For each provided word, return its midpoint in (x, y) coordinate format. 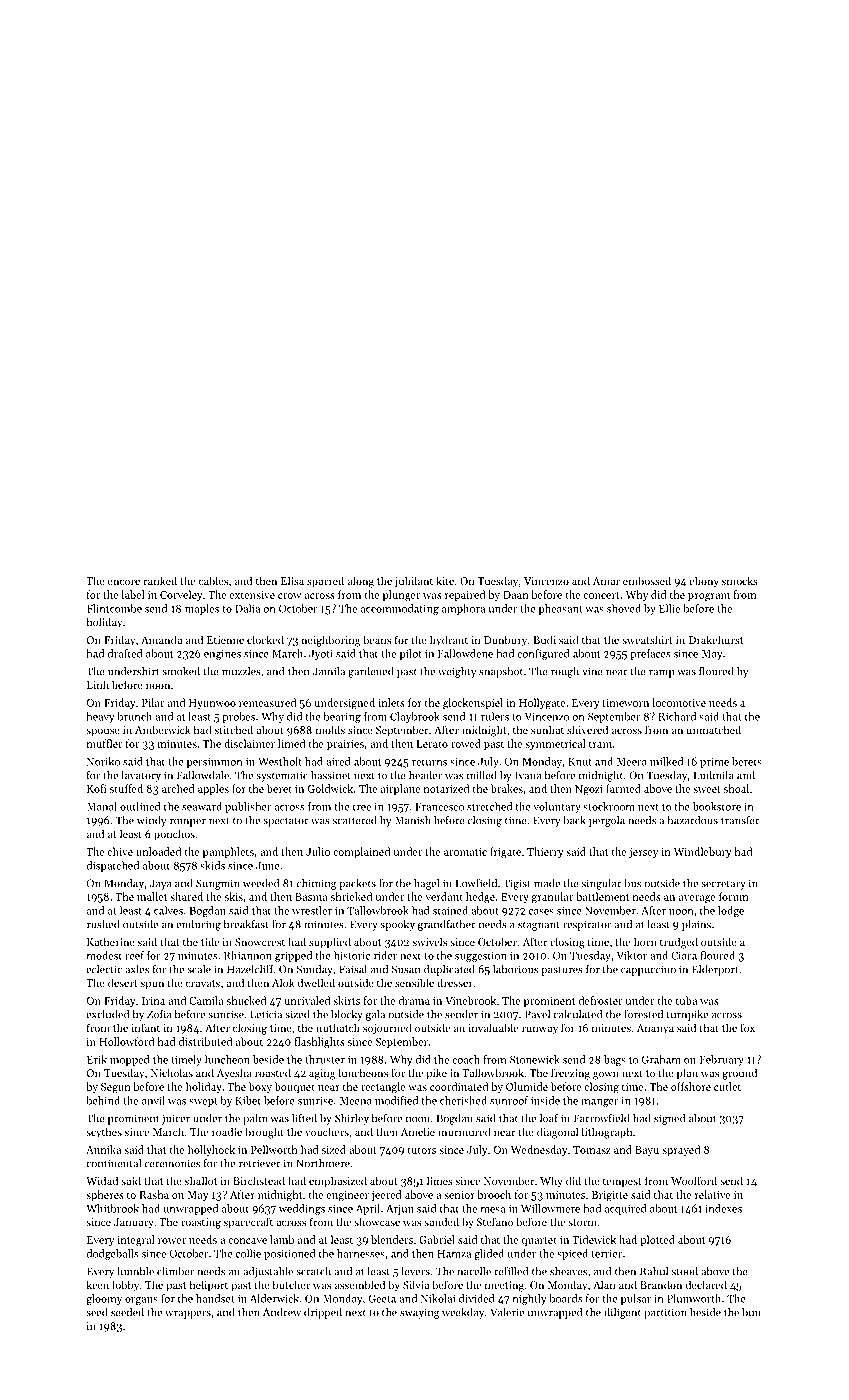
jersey (643, 853)
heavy (100, 717)
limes (440, 1180)
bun (751, 1312)
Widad (102, 1180)
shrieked (351, 896)
